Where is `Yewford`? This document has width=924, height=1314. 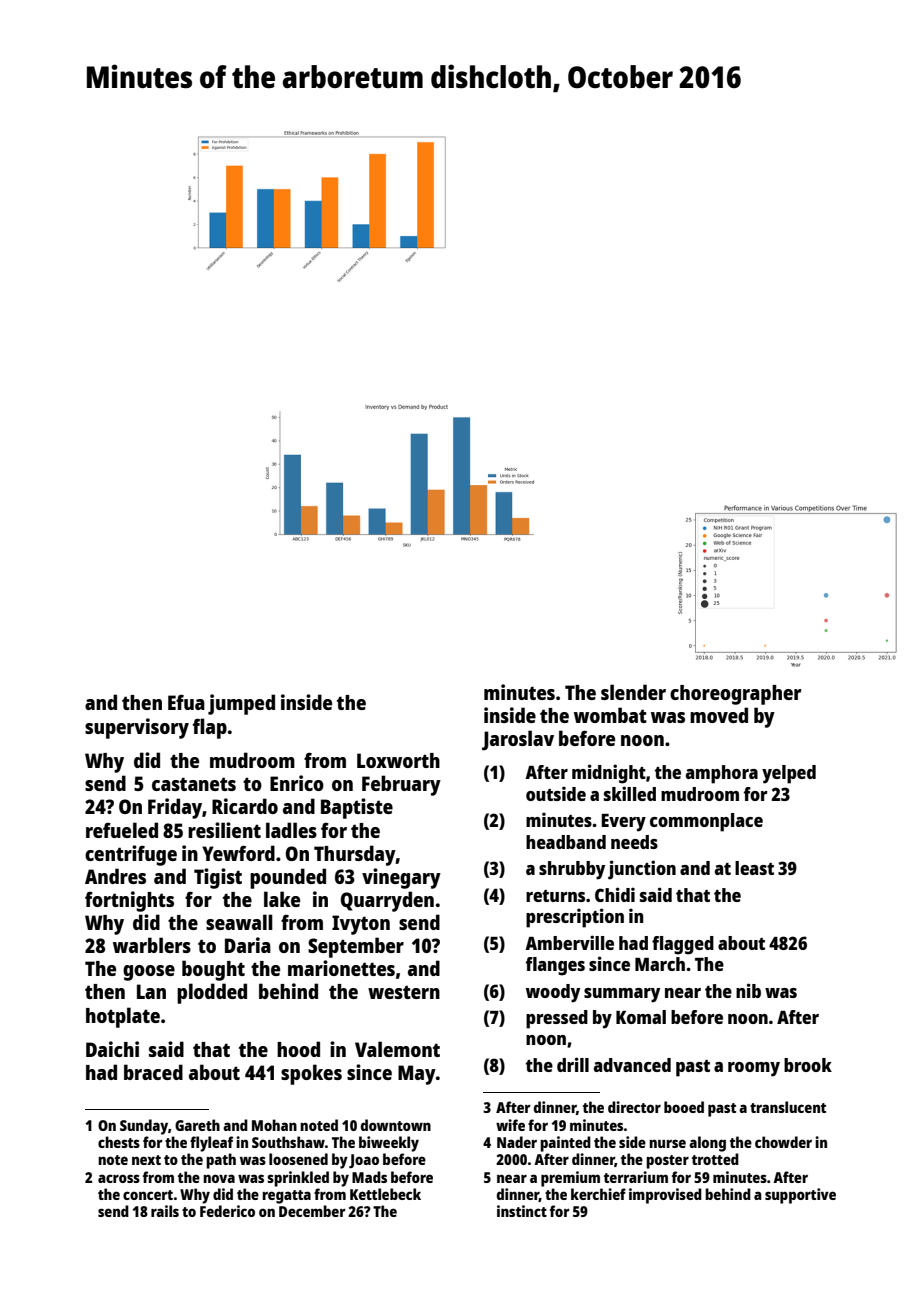
Yewford is located at coordinates (238, 853).
